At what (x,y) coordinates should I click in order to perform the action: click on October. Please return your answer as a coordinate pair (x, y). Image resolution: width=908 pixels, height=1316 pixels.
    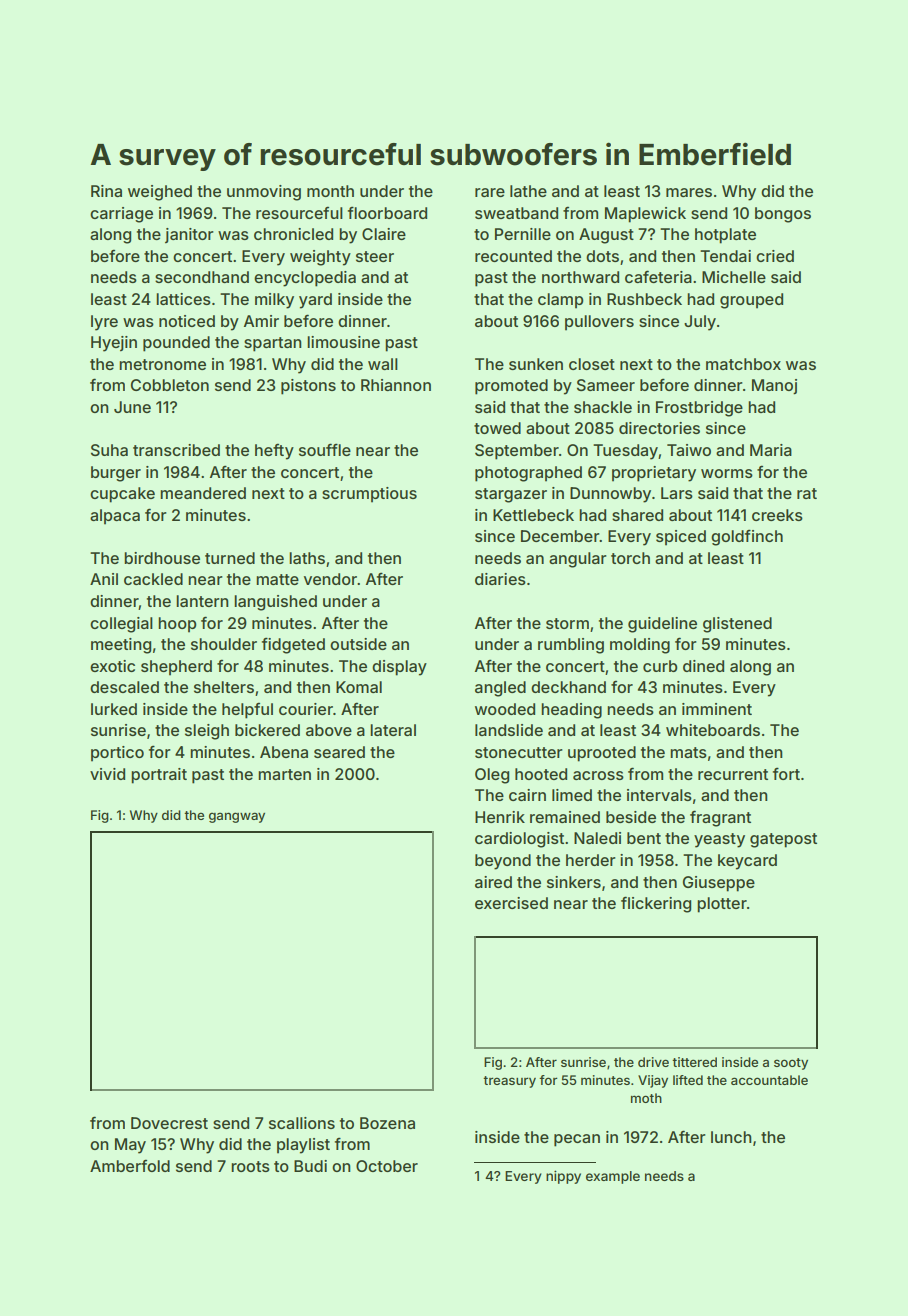
    Looking at the image, I should click on (387, 1166).
